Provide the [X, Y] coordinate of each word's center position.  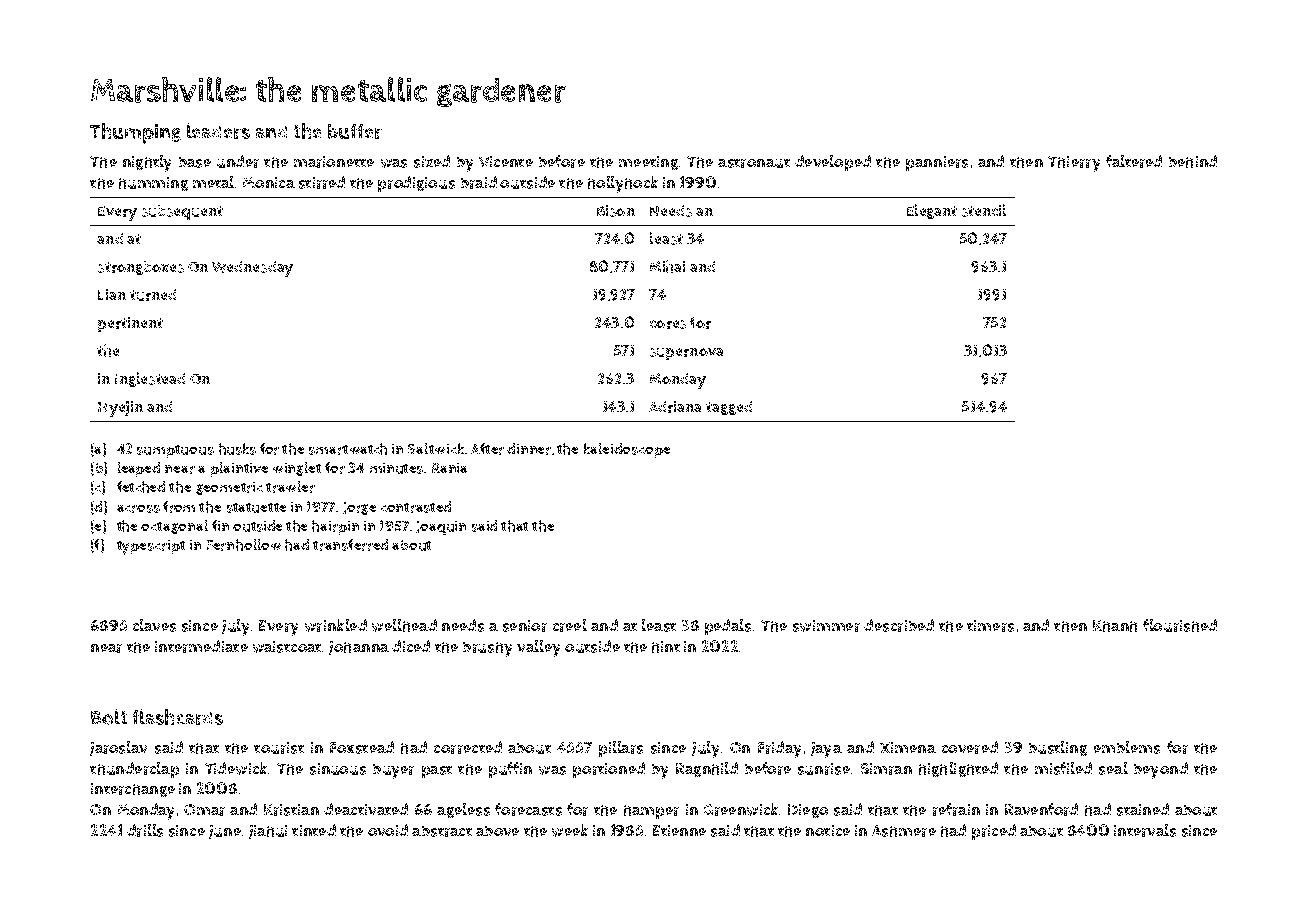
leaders [218, 131]
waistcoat [287, 647]
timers [990, 626]
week [570, 830]
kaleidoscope [627, 450]
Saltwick [436, 448]
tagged [729, 408]
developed [833, 163]
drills [145, 830]
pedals [728, 627]
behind [1193, 161]
